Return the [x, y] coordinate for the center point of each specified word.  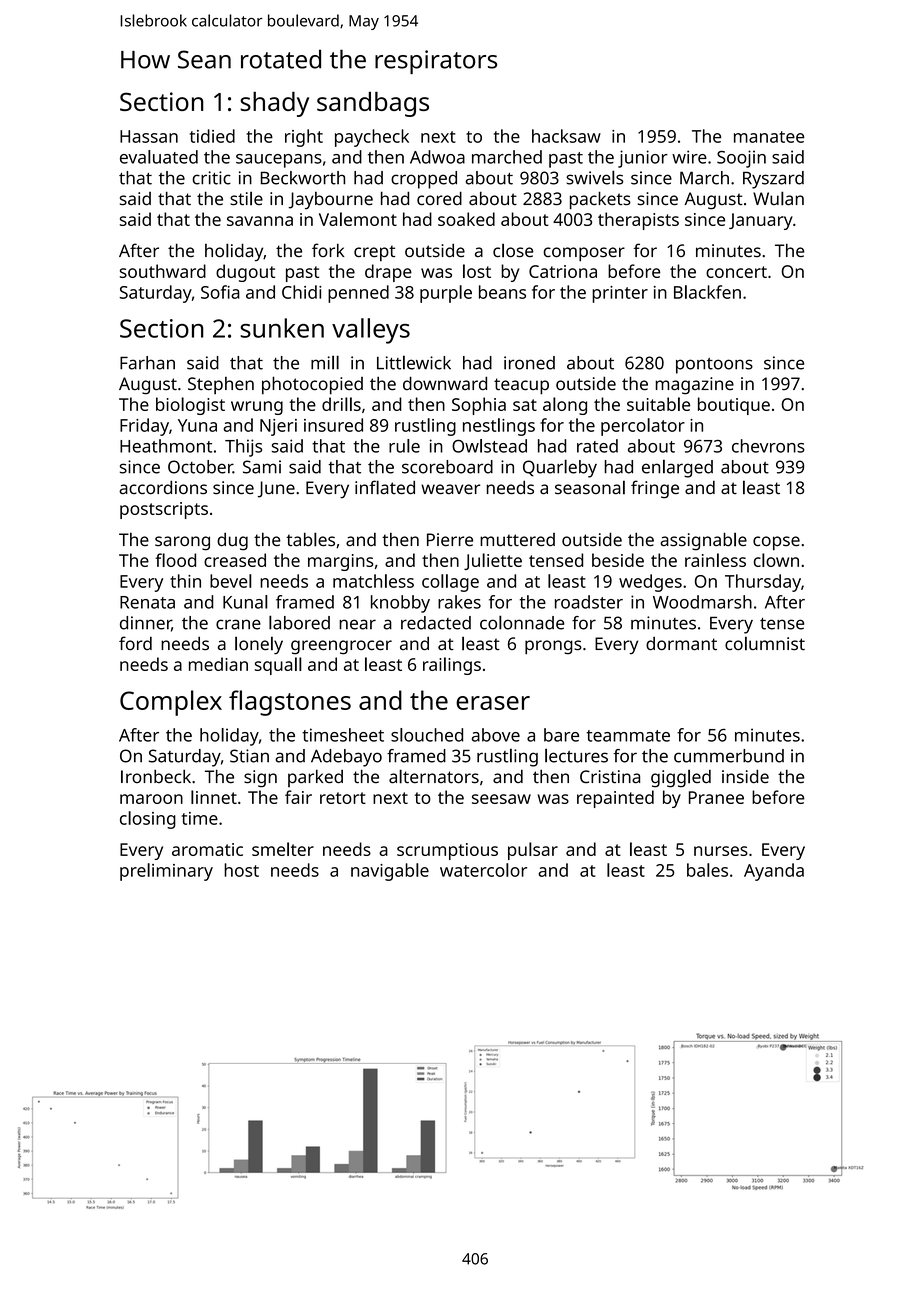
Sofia [220, 292]
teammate [628, 736]
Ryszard [773, 180]
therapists [638, 221]
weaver [450, 489]
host [241, 870]
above [496, 735]
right [304, 138]
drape [388, 273]
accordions [163, 487]
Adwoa [437, 157]
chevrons [768, 446]
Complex [171, 703]
